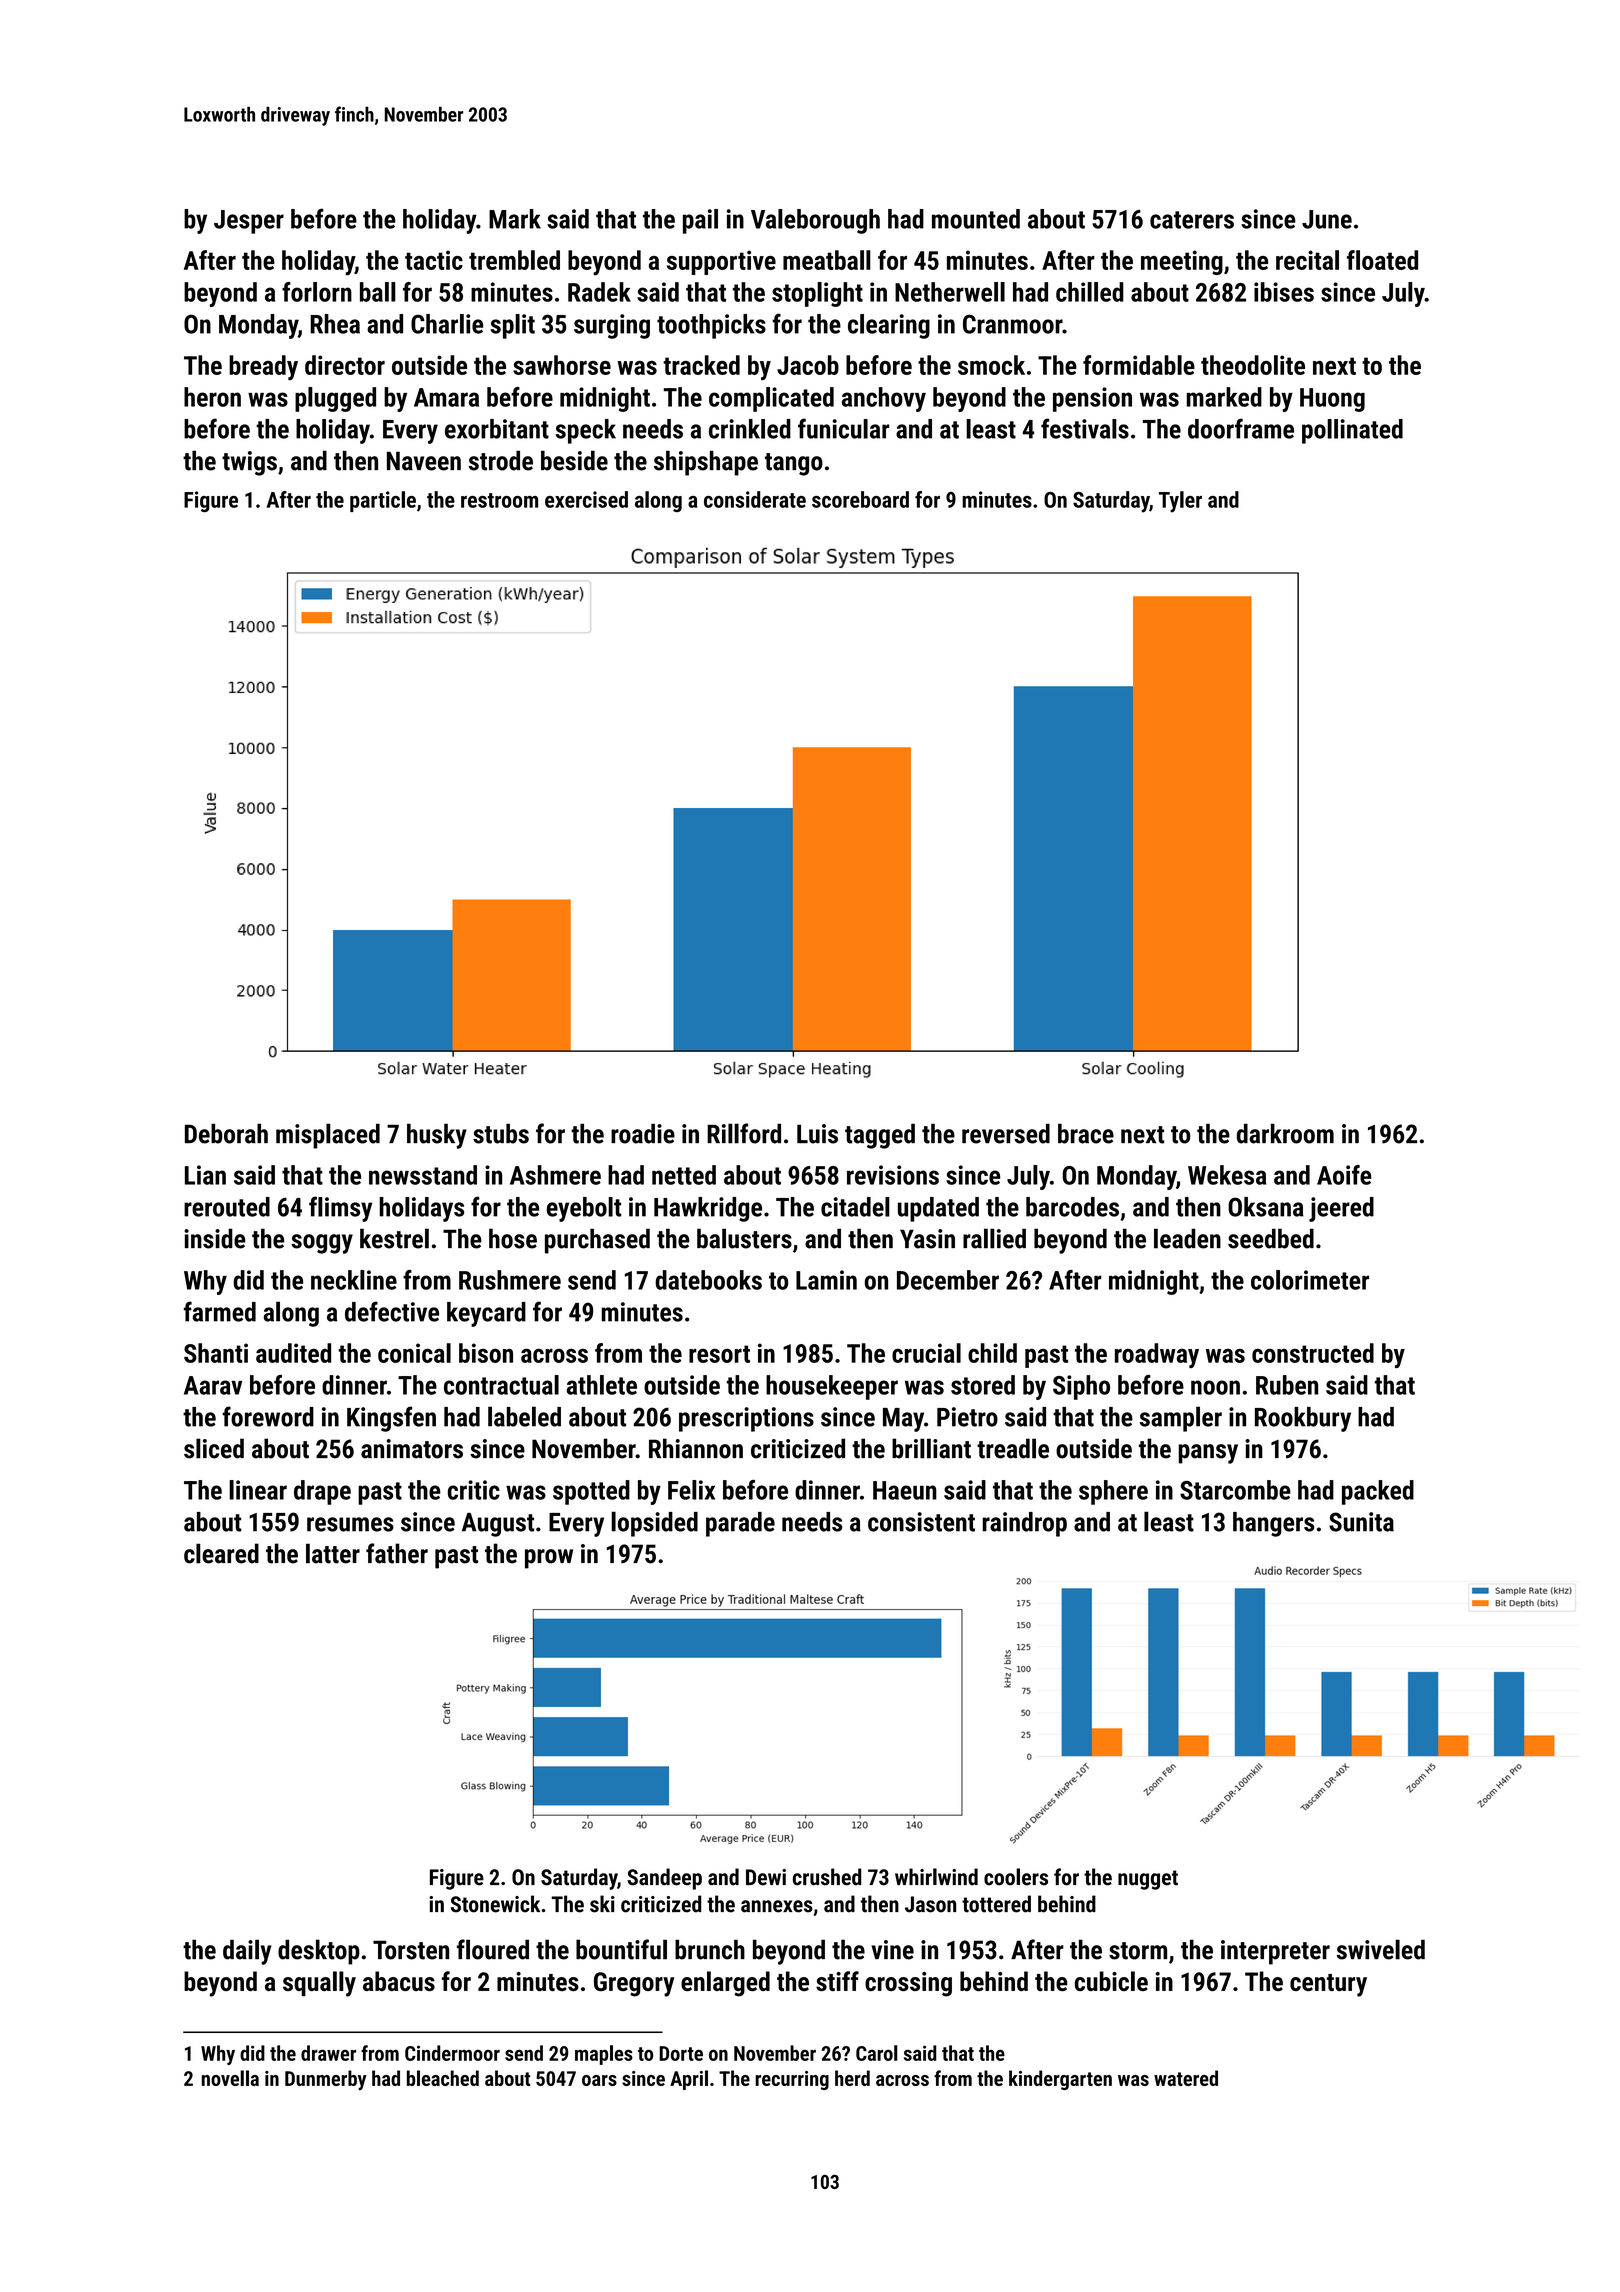 This screenshot has width=1620, height=2292. Describe the element at coordinates (1227, 1175) in the screenshot. I see `Wekesa` at that location.
